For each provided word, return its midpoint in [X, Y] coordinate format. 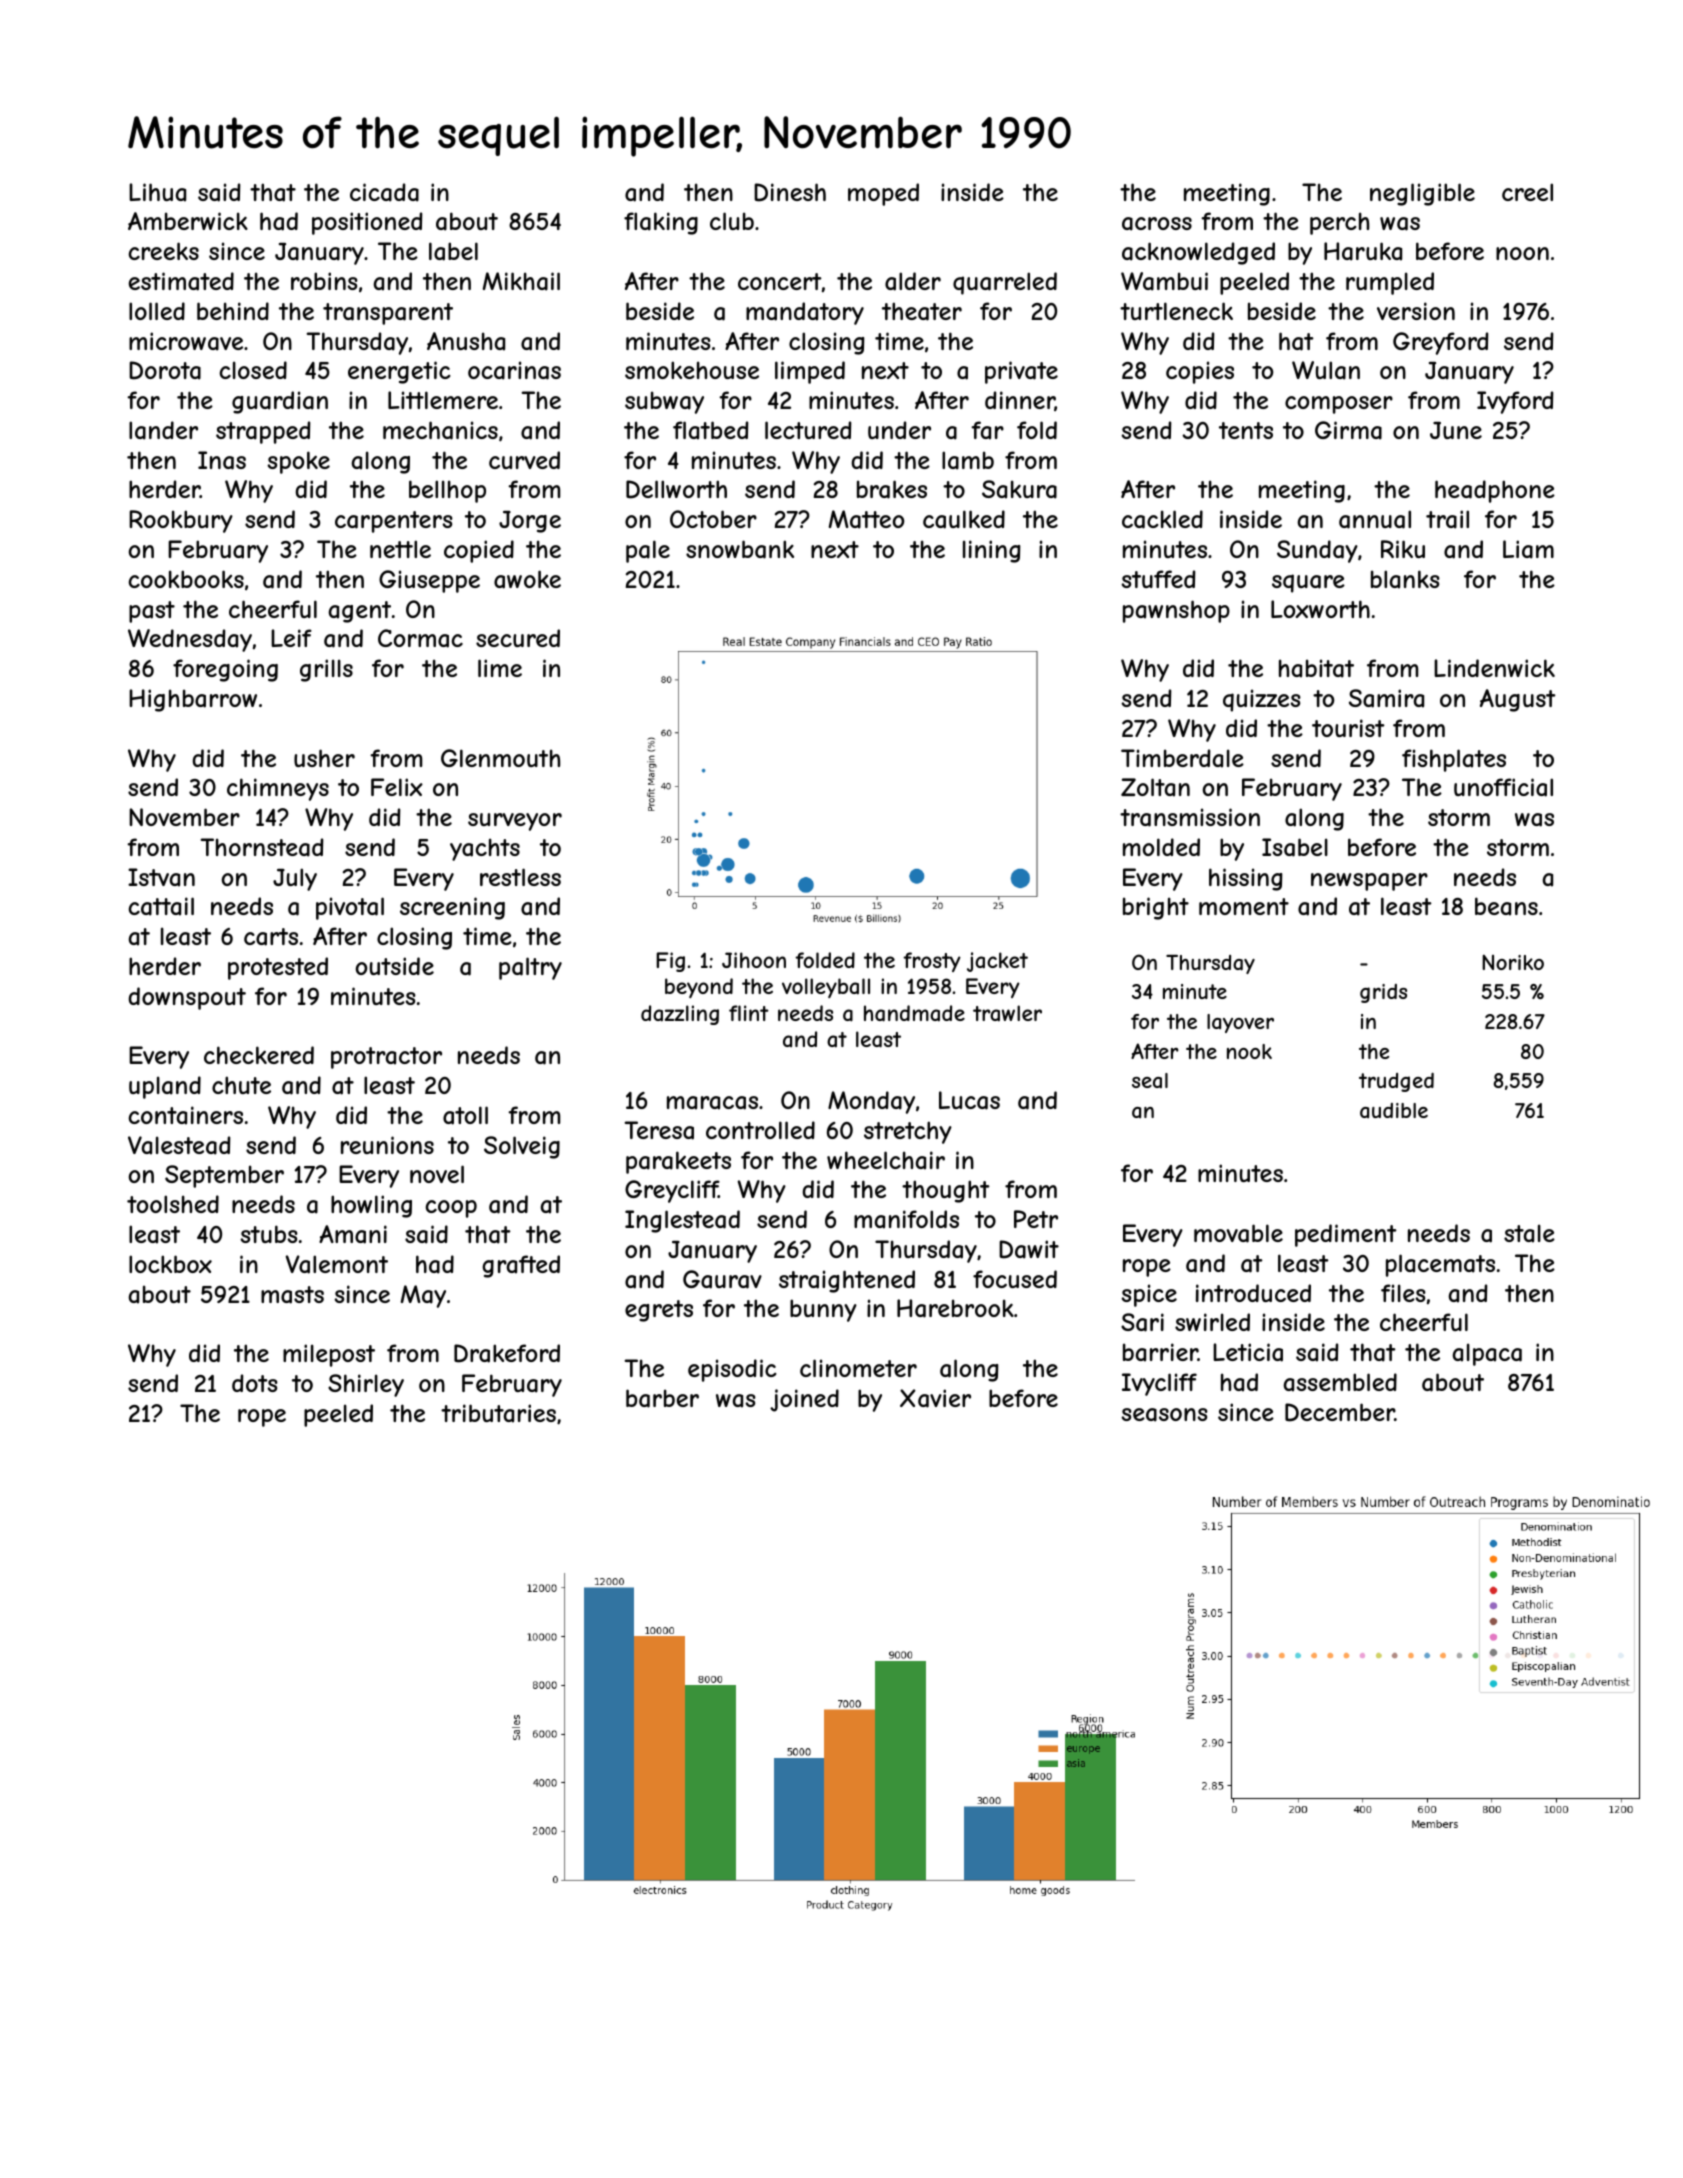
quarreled [1005, 283]
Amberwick [188, 221]
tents [1246, 430]
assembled [1340, 1382]
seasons [1164, 1415]
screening [452, 908]
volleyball [826, 988]
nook [1249, 1051]
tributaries [498, 1413]
